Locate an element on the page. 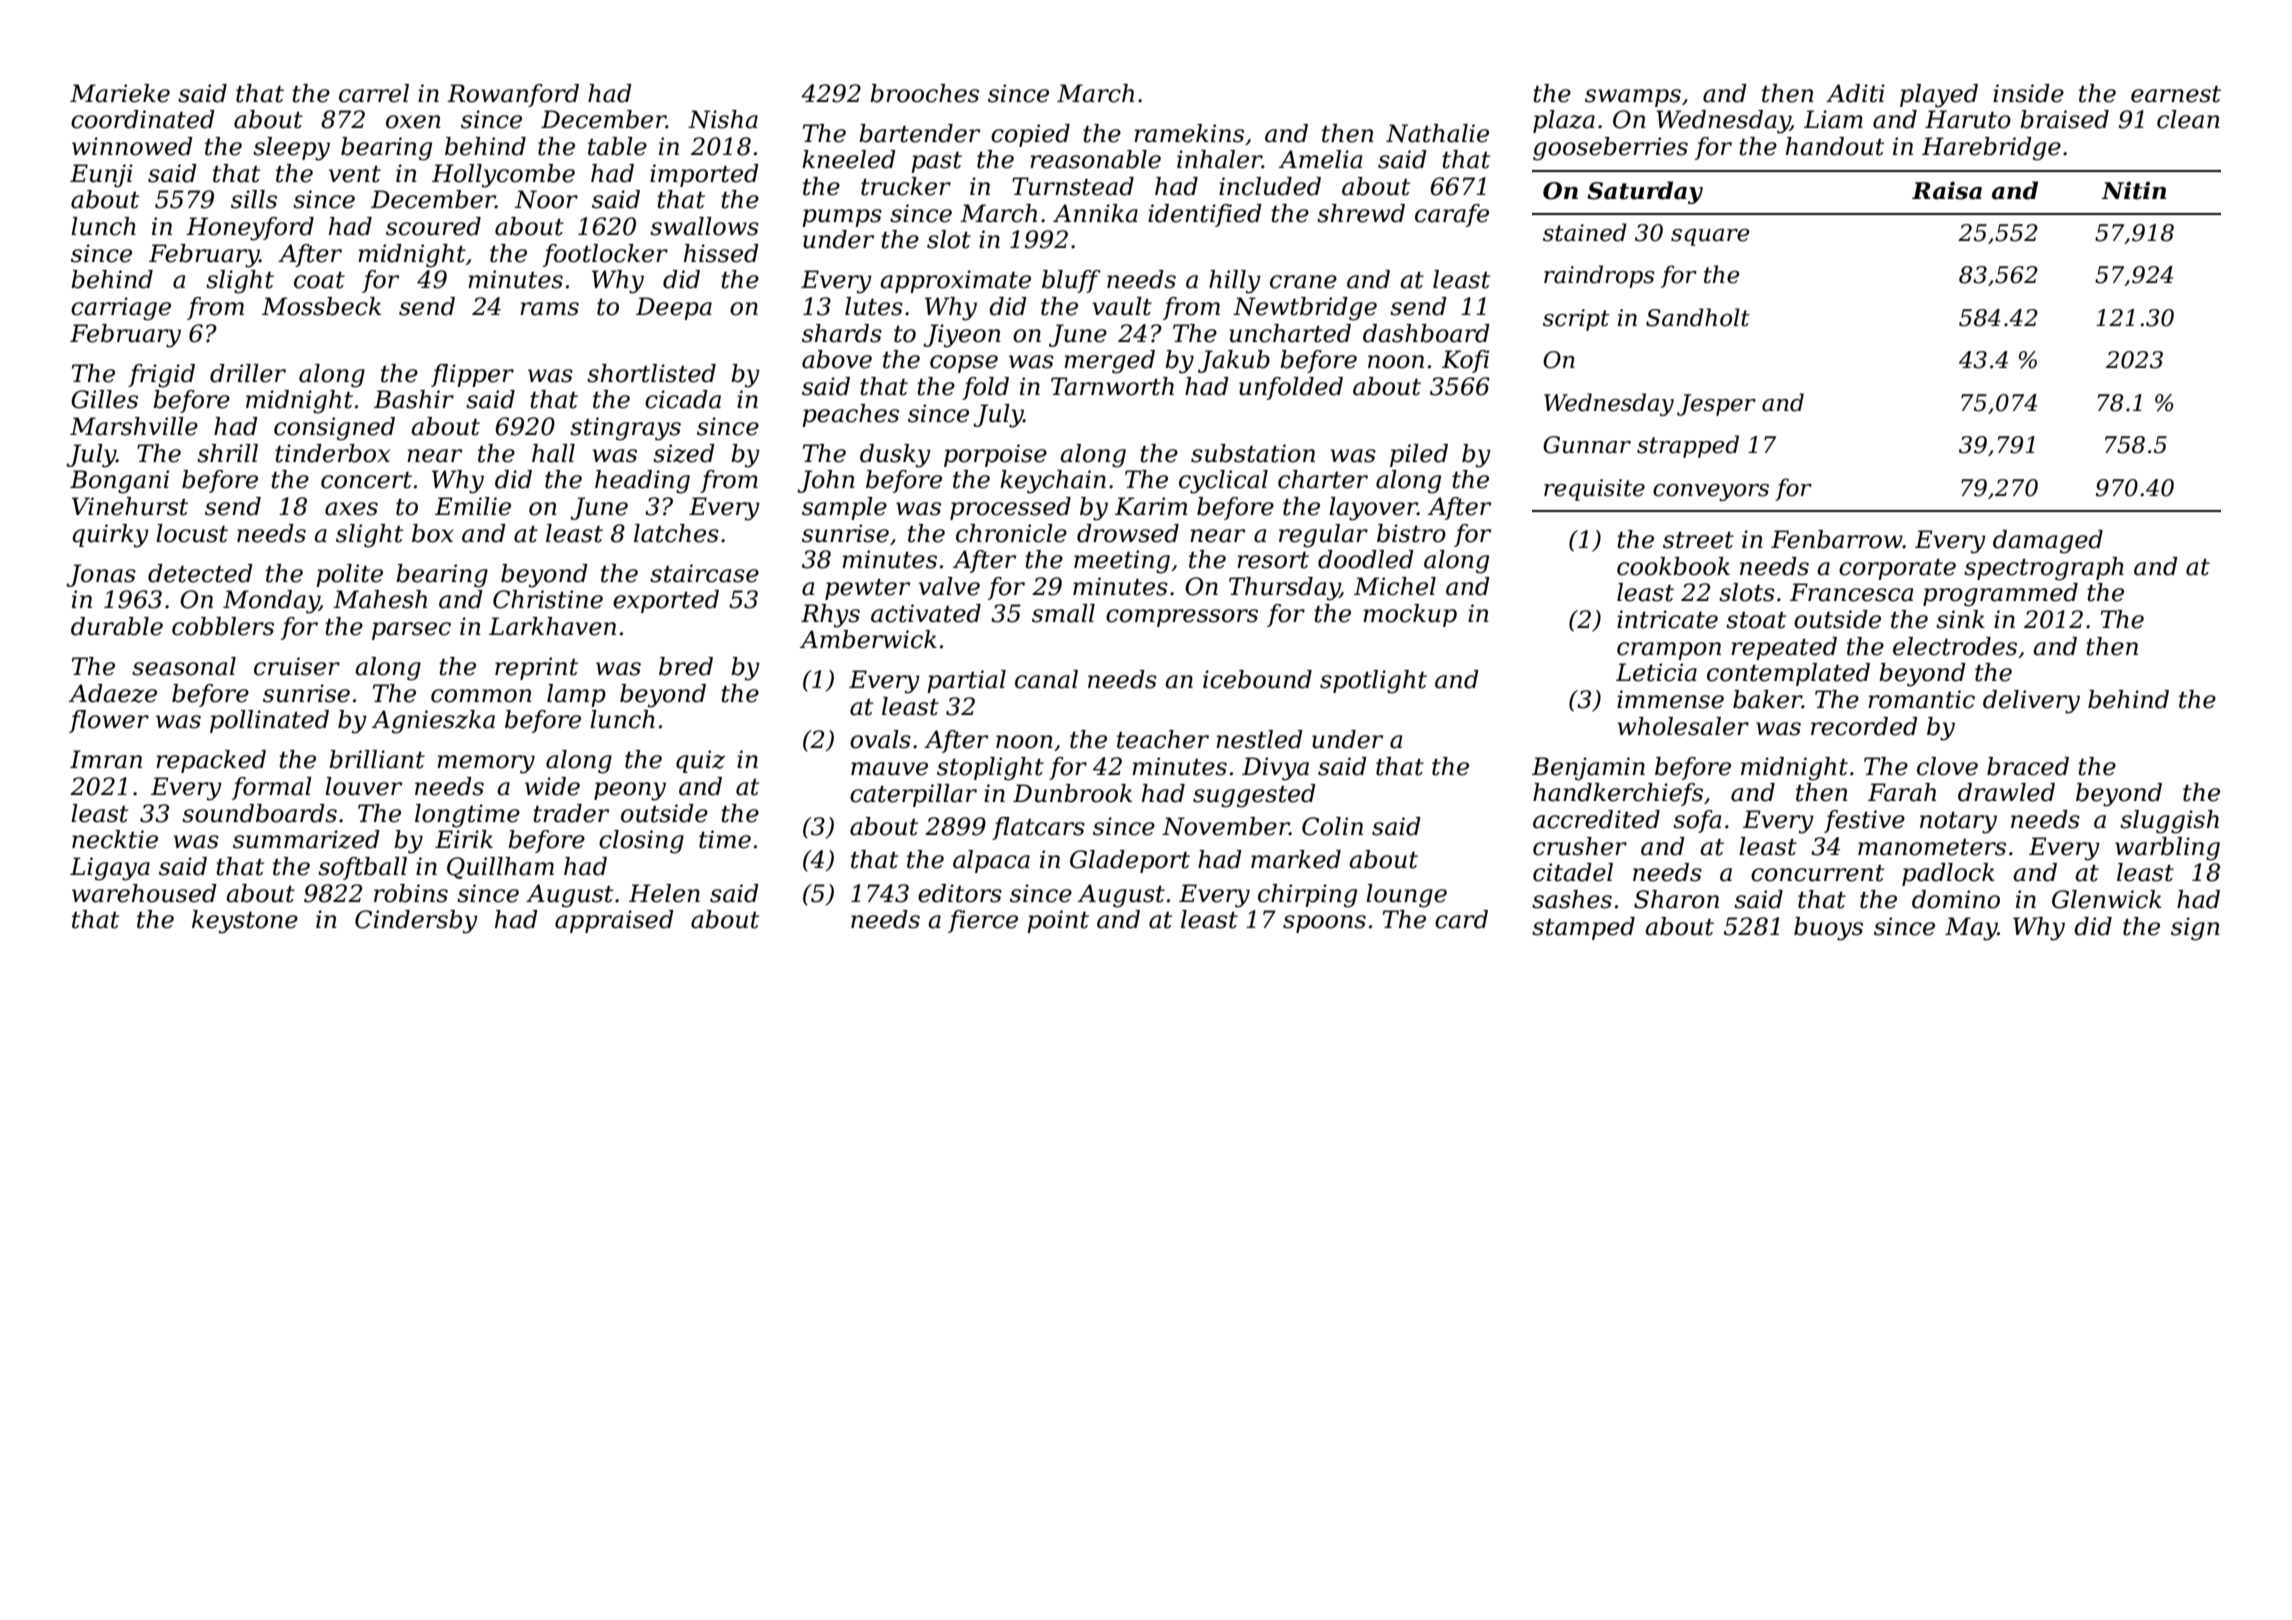  swamps is located at coordinates (1633, 98).
